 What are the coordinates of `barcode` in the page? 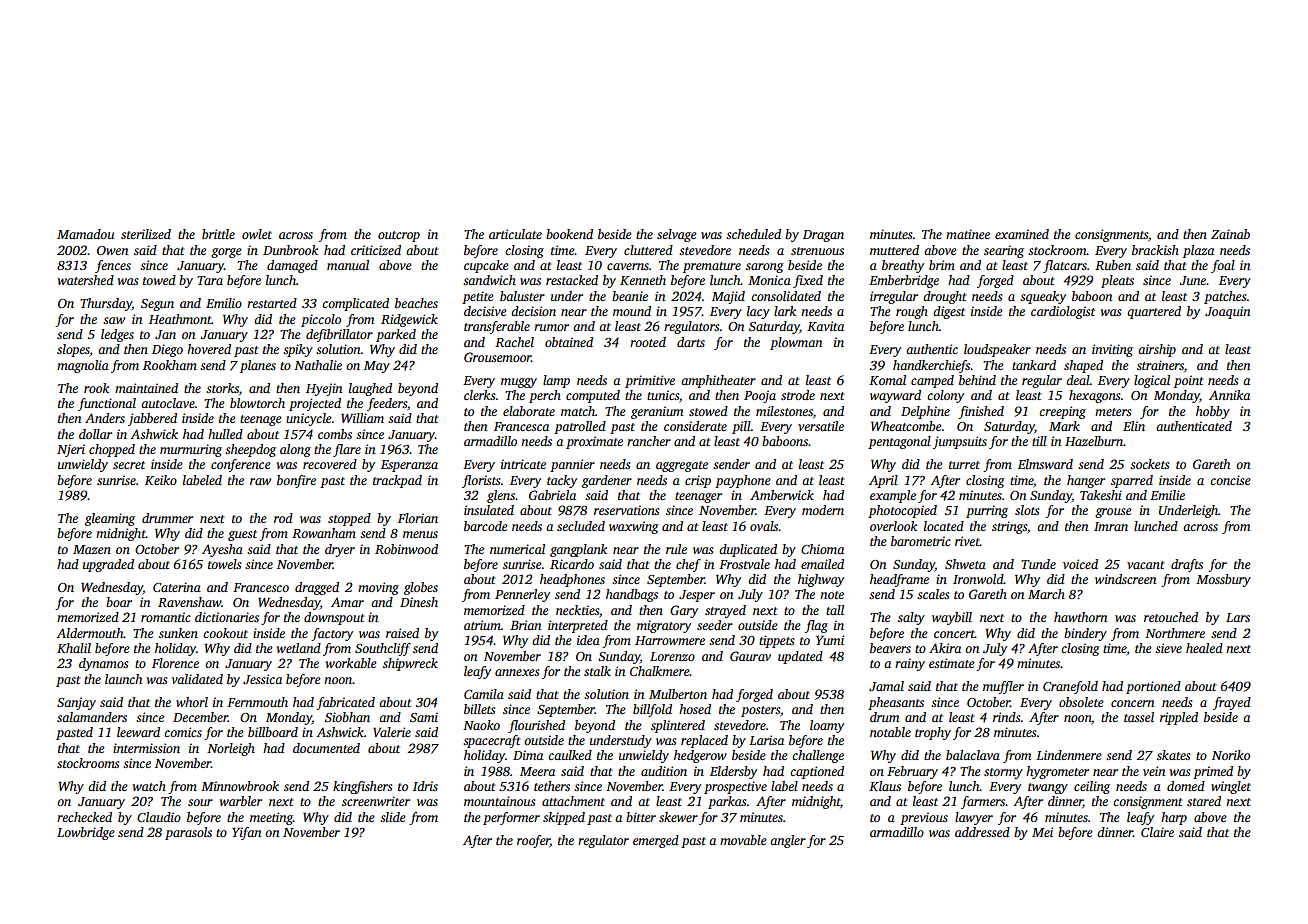 It's located at (486, 526).
